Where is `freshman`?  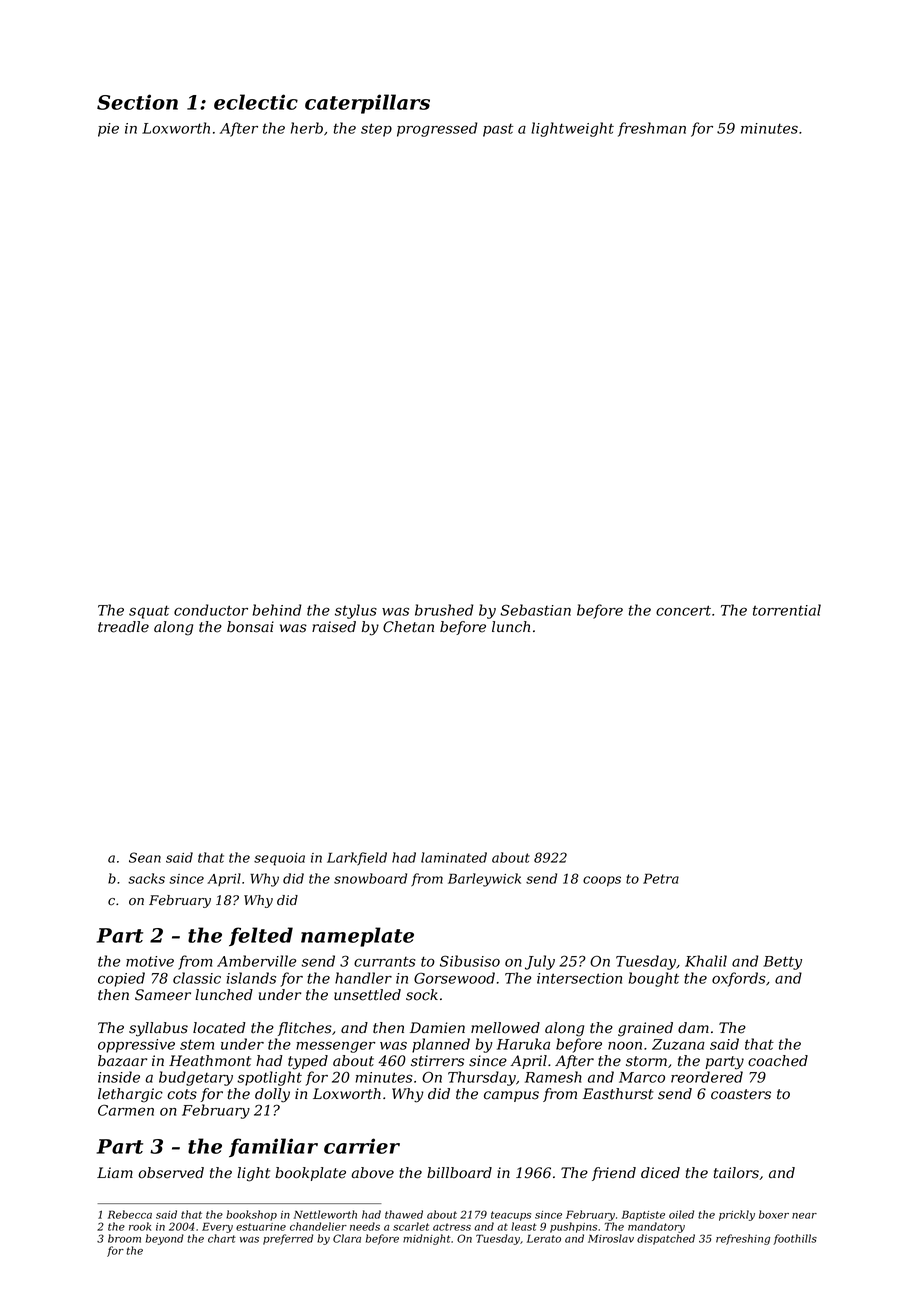
freshman is located at coordinates (652, 129).
